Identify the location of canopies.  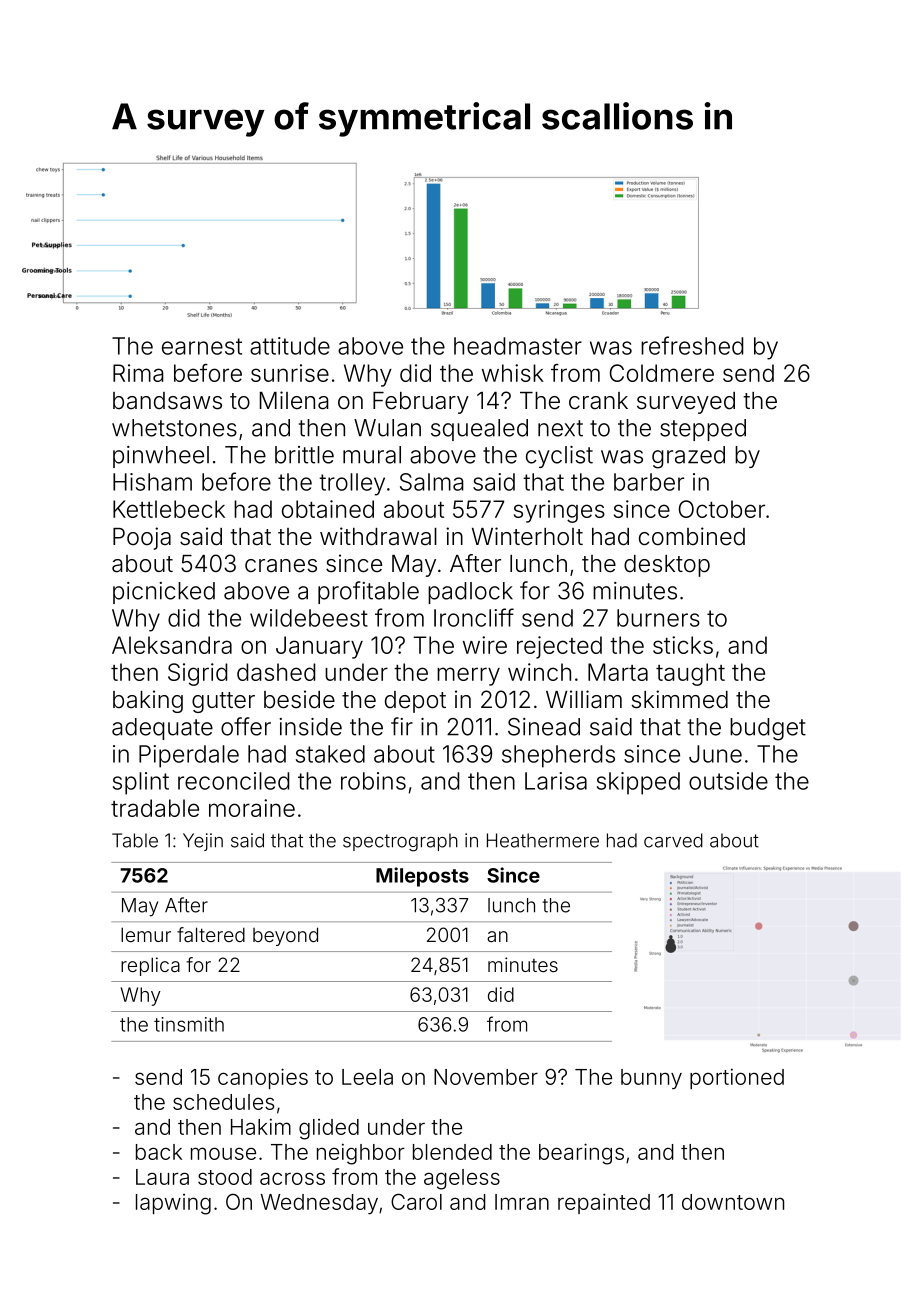
(263, 1078).
